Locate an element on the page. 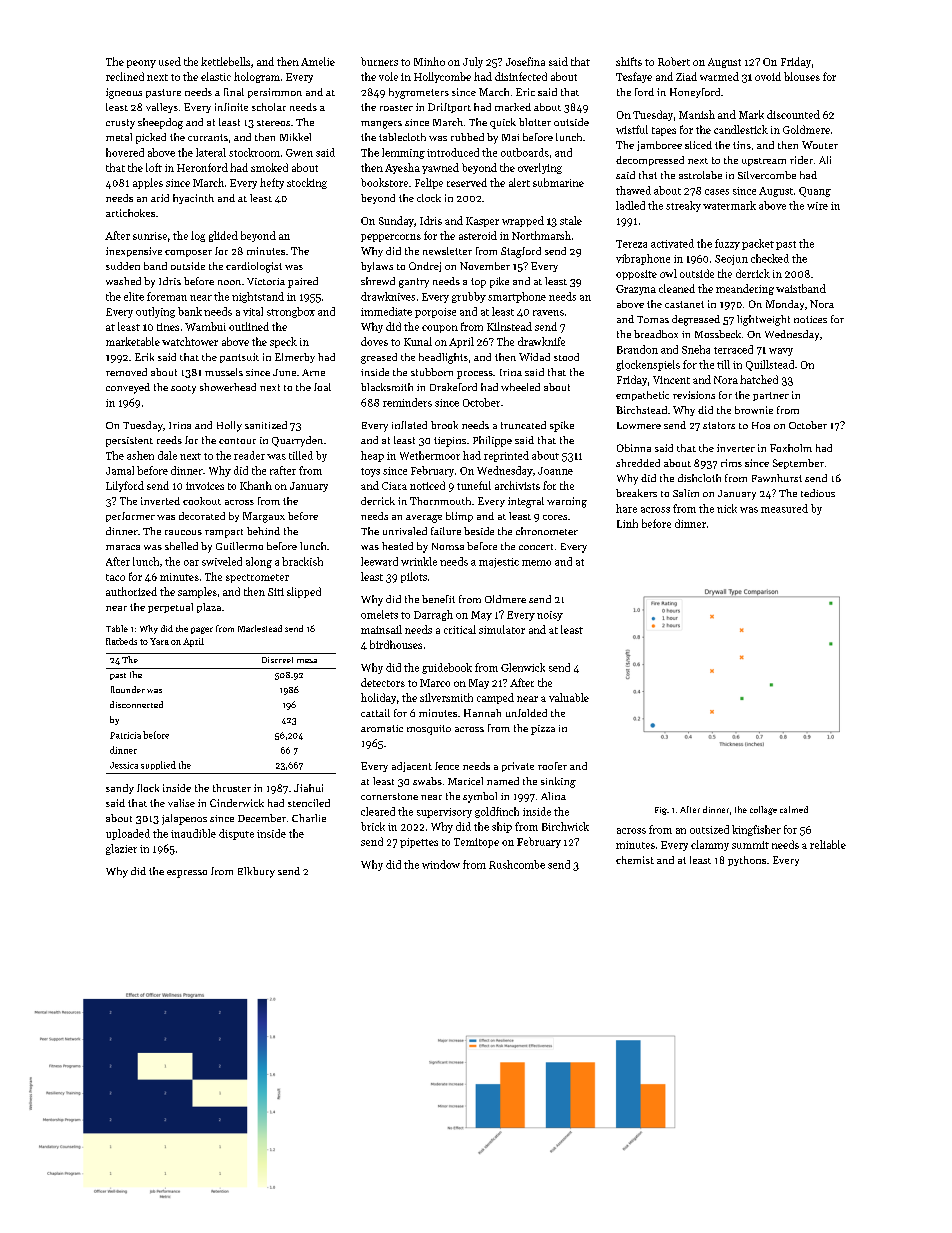 This image has height=1233, width=952. Mossbeck is located at coordinates (718, 334).
